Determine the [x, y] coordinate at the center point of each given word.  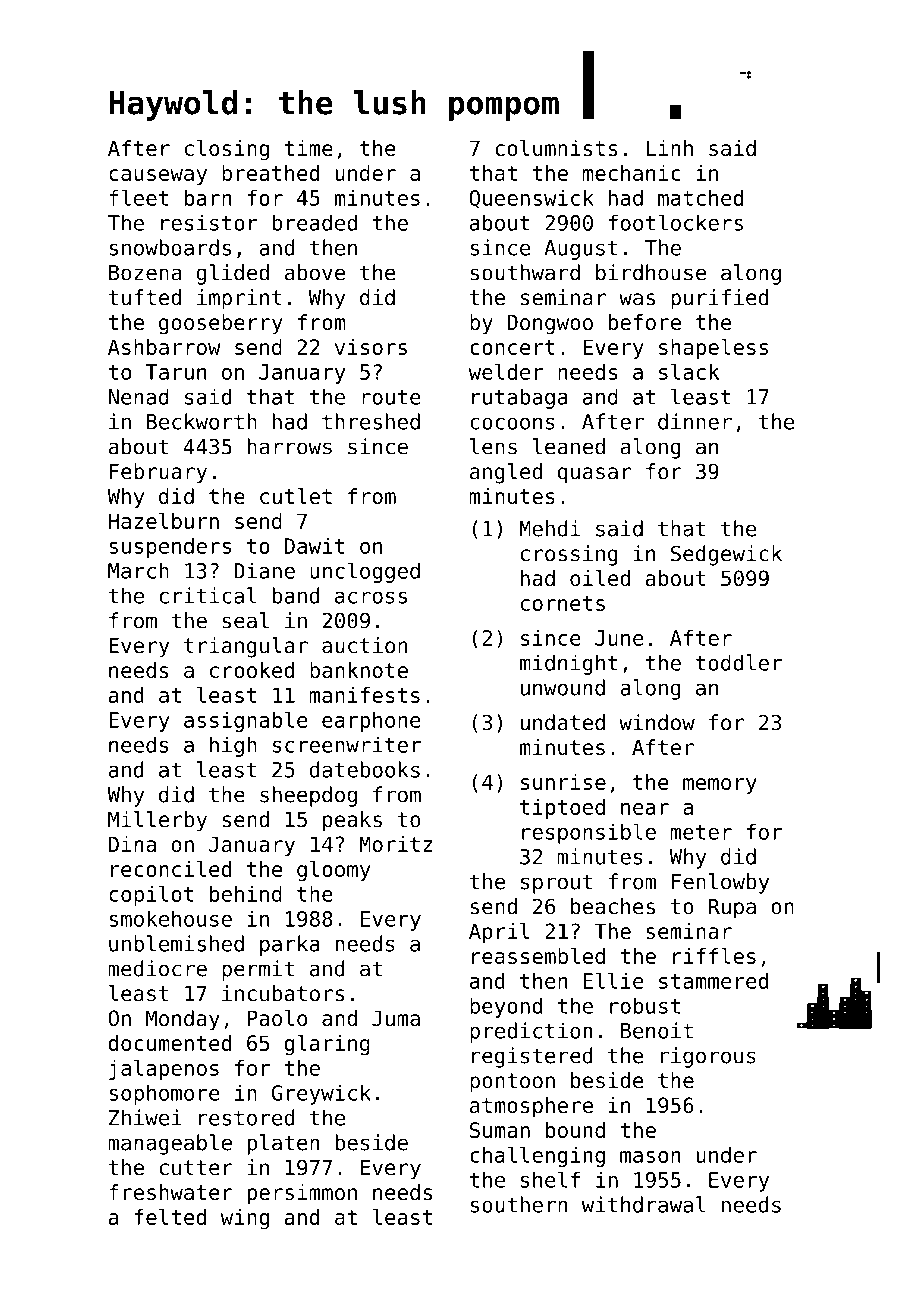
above [315, 272]
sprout [556, 884]
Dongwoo [550, 324]
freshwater [171, 1192]
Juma [396, 1018]
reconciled [171, 869]
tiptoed [562, 809]
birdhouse [651, 272]
